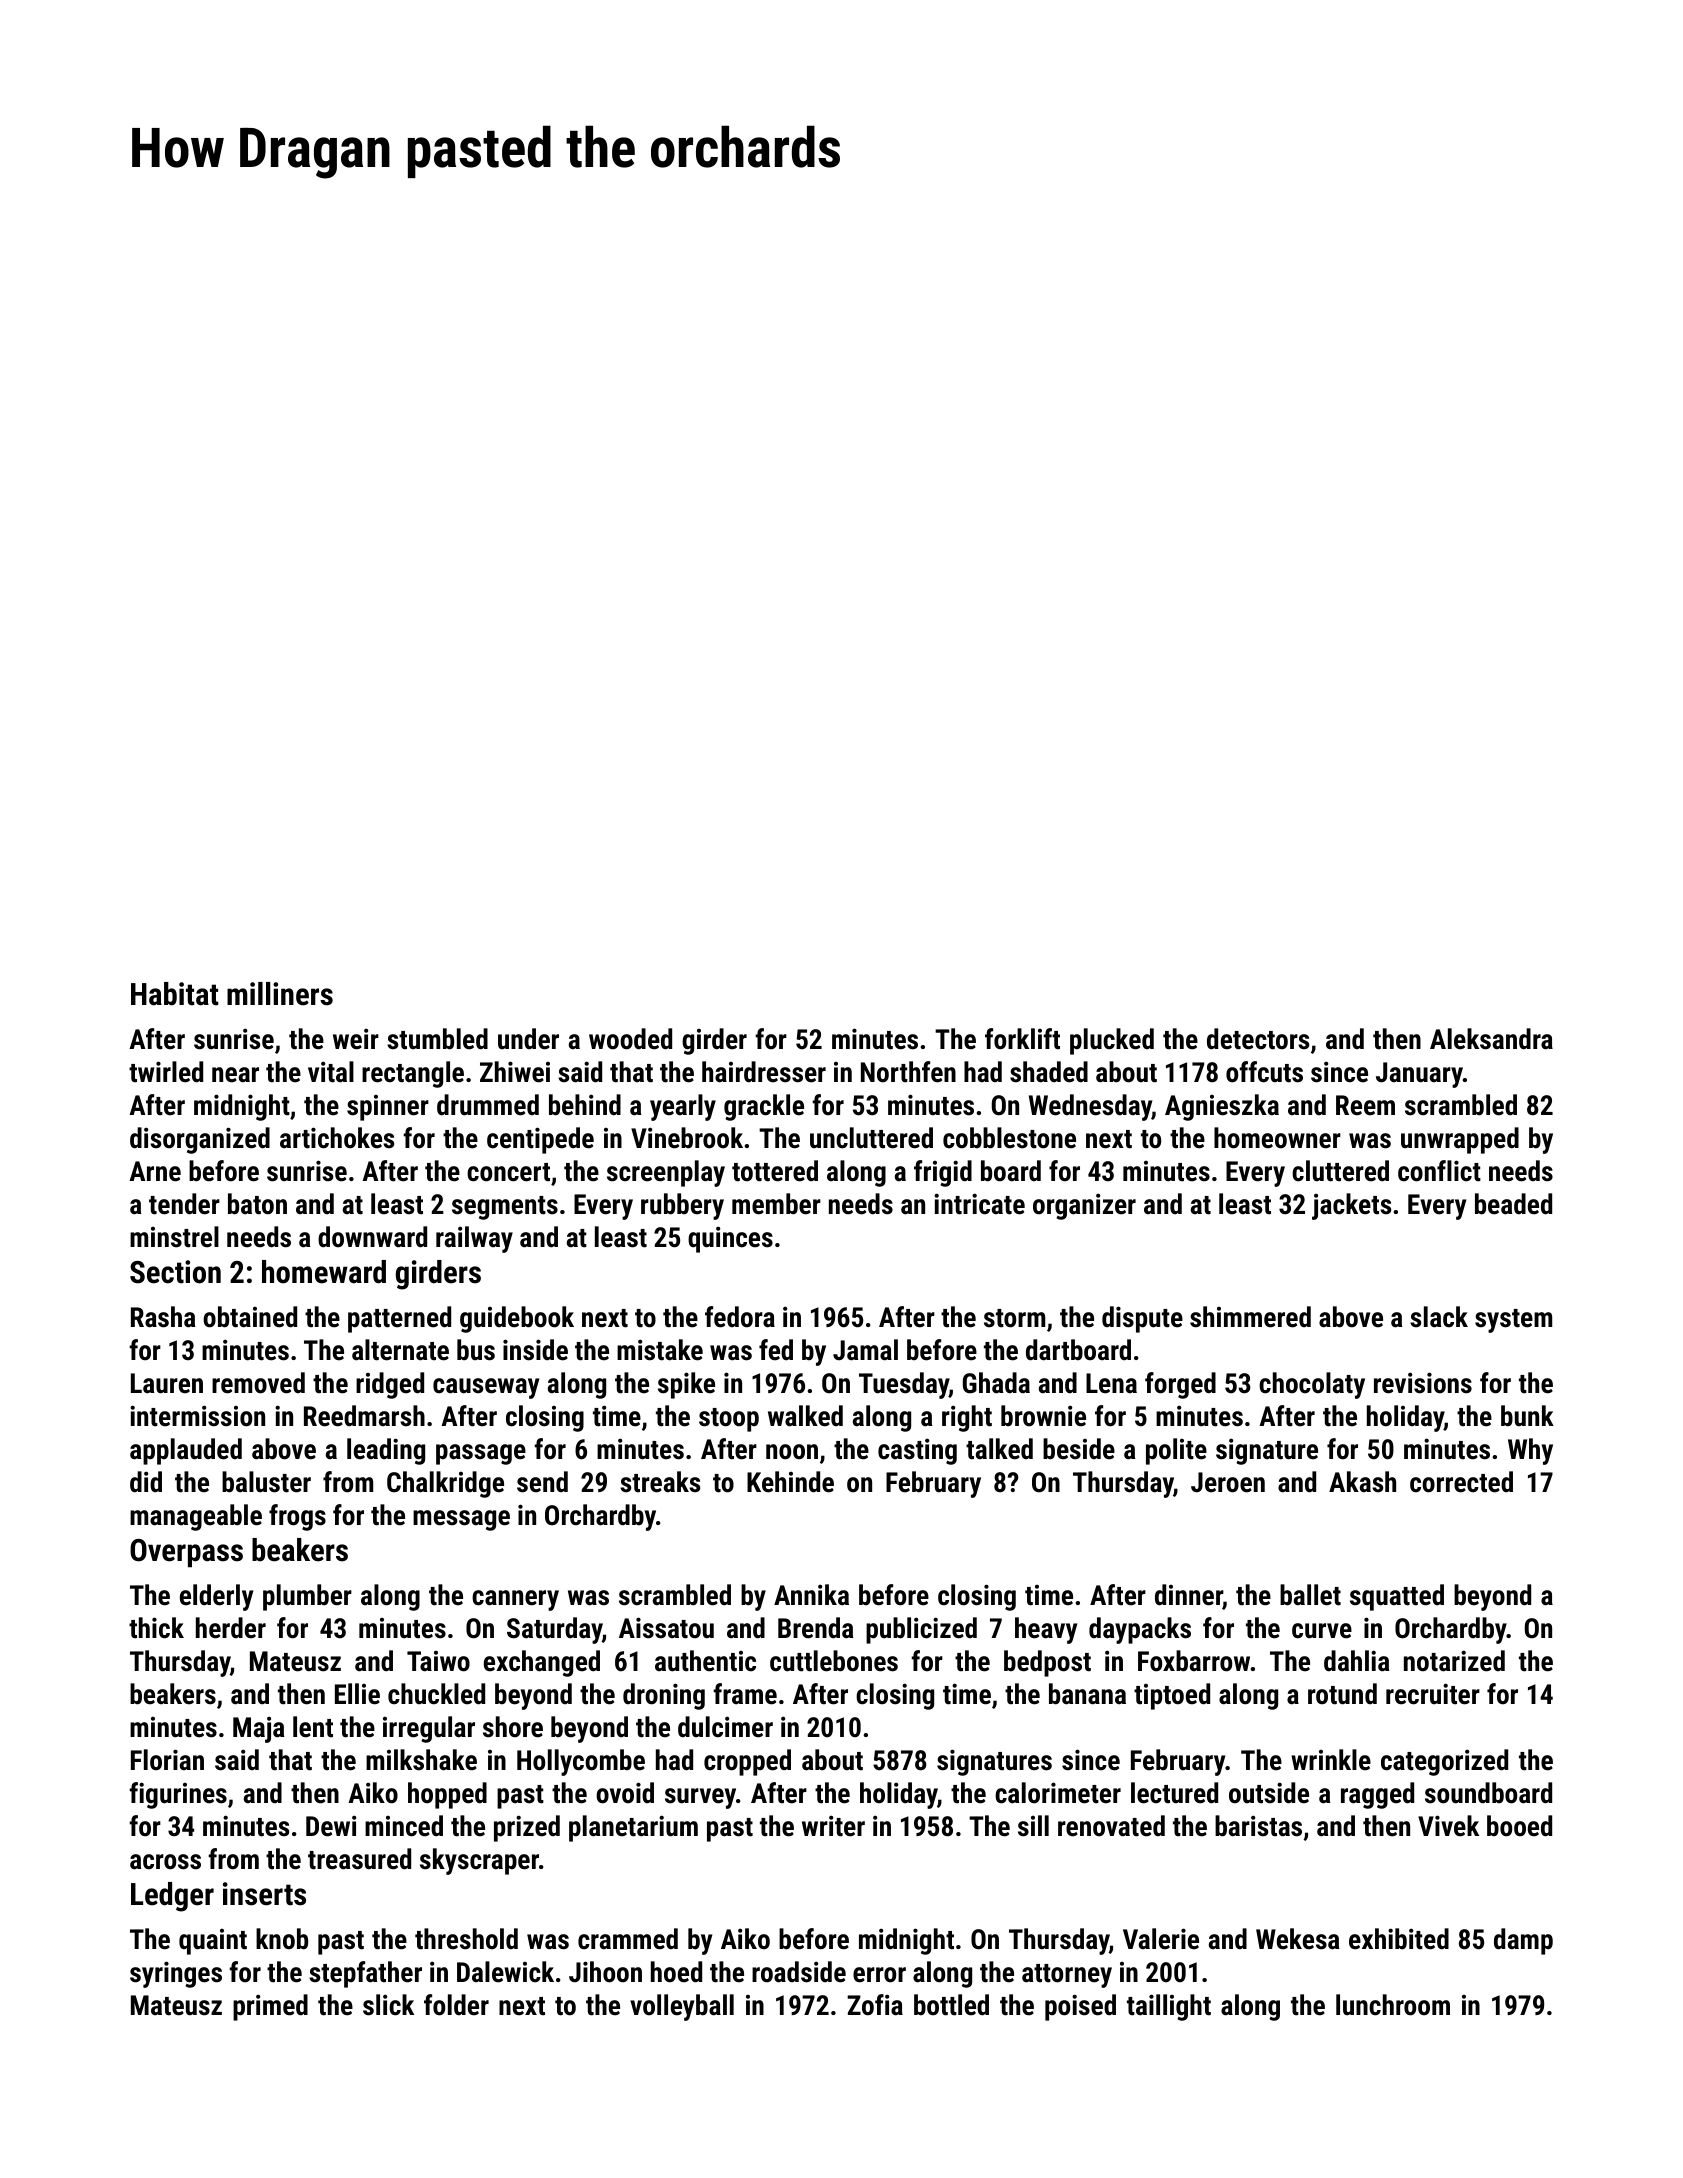  Describe the element at coordinates (747, 1762) in the page. I see `cropped` at that location.
